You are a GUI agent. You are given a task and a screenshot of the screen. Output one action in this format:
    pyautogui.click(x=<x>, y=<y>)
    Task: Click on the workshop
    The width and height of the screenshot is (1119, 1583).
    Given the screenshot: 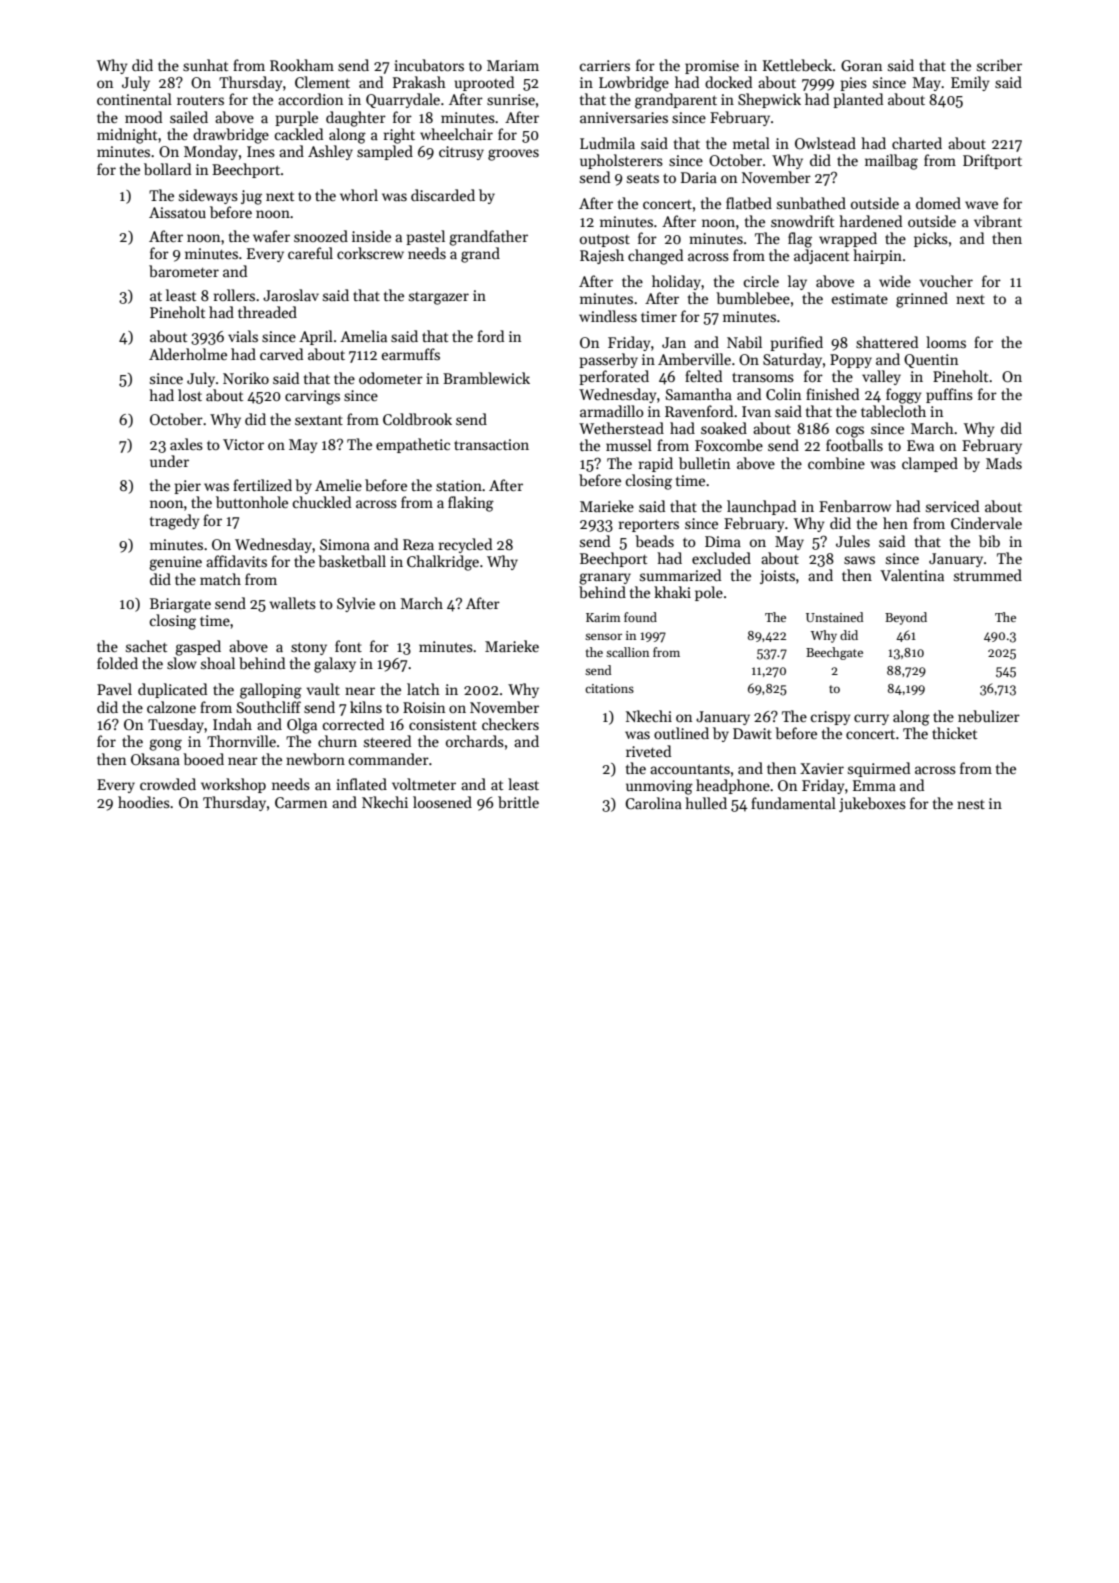 What is the action you would take?
    pyautogui.click(x=233, y=785)
